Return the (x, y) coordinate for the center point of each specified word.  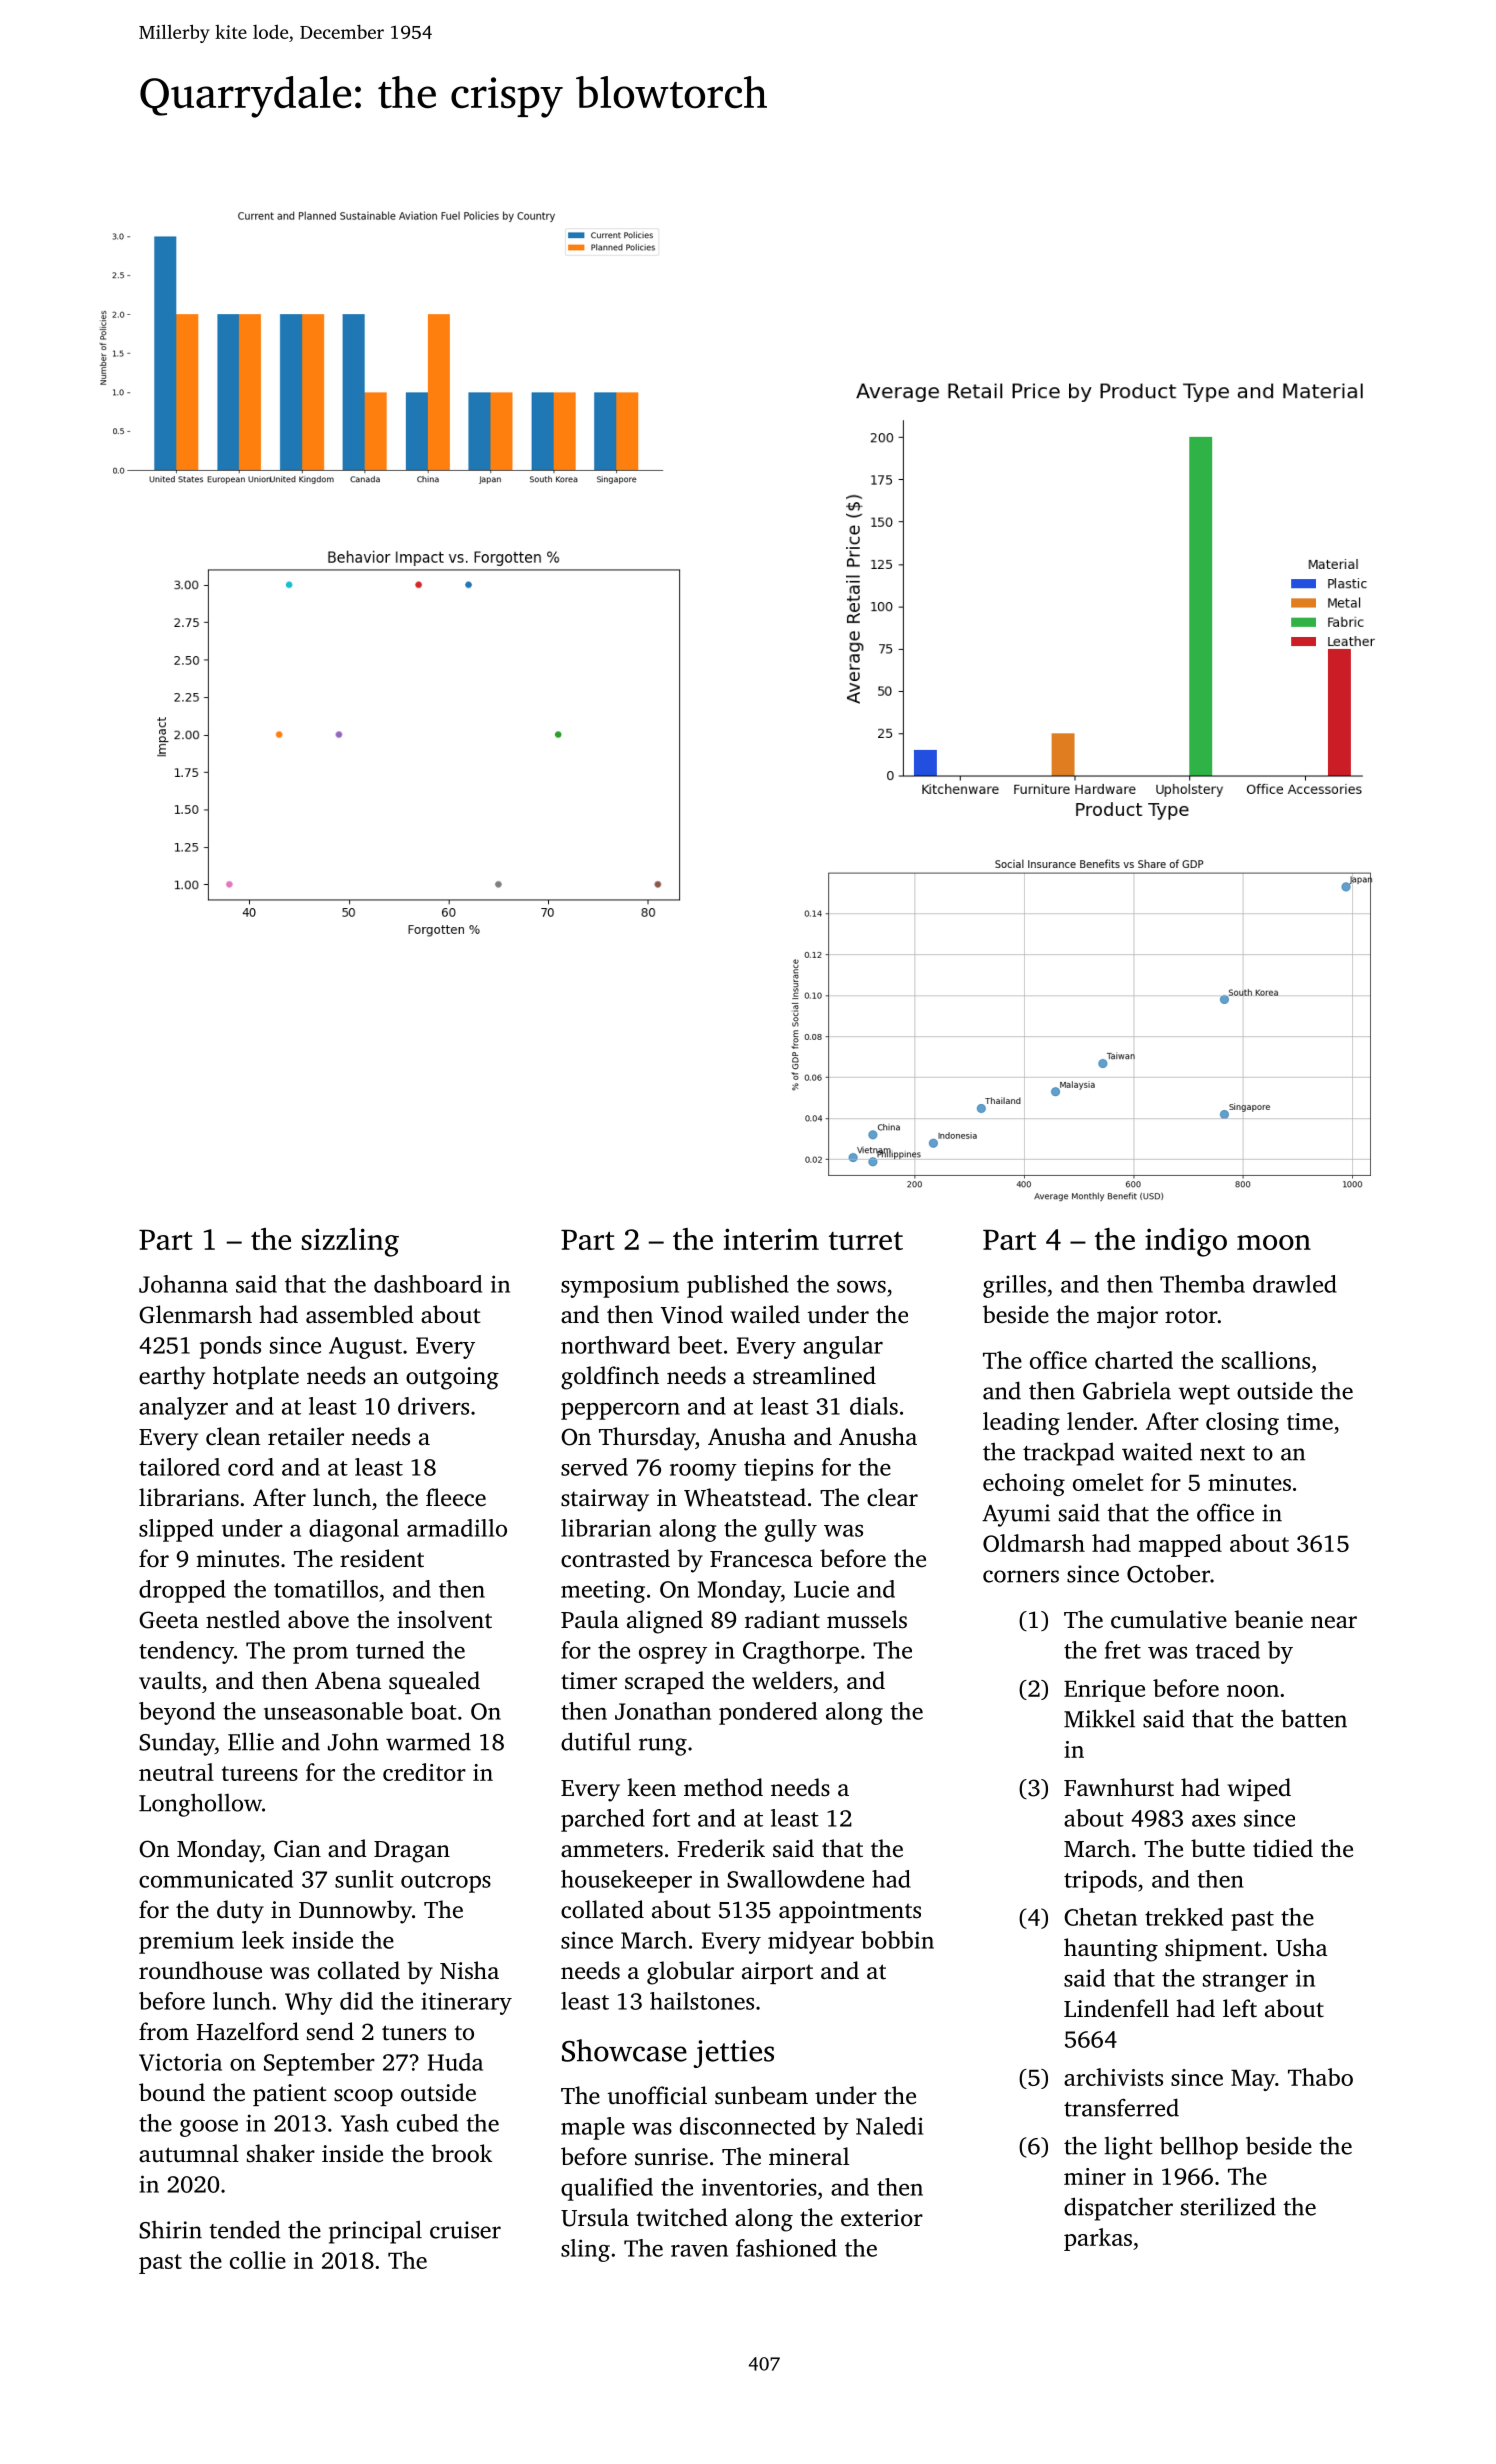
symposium (620, 1286)
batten (1314, 1718)
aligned (665, 1622)
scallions (1266, 1360)
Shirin (170, 2230)
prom (320, 1655)
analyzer (183, 1408)
